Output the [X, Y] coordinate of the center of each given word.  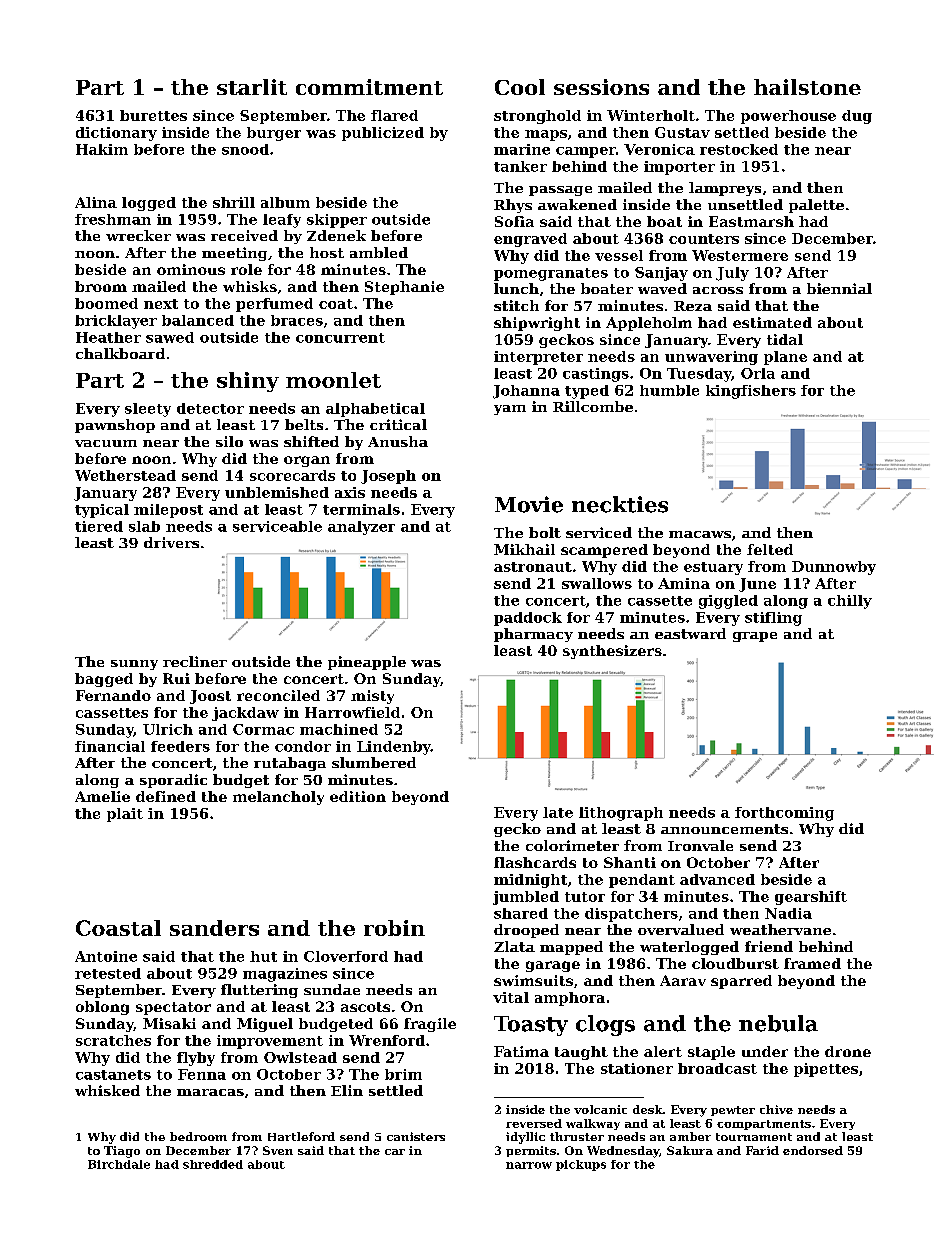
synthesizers [612, 652]
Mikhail [524, 549]
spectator [173, 1008]
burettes [153, 115]
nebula [778, 1023]
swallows [597, 583]
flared [394, 115]
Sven [278, 1150]
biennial [839, 288]
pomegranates [551, 274]
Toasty [531, 1026]
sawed [170, 337]
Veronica [659, 149]
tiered [99, 526]
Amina [684, 583]
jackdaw [245, 714]
